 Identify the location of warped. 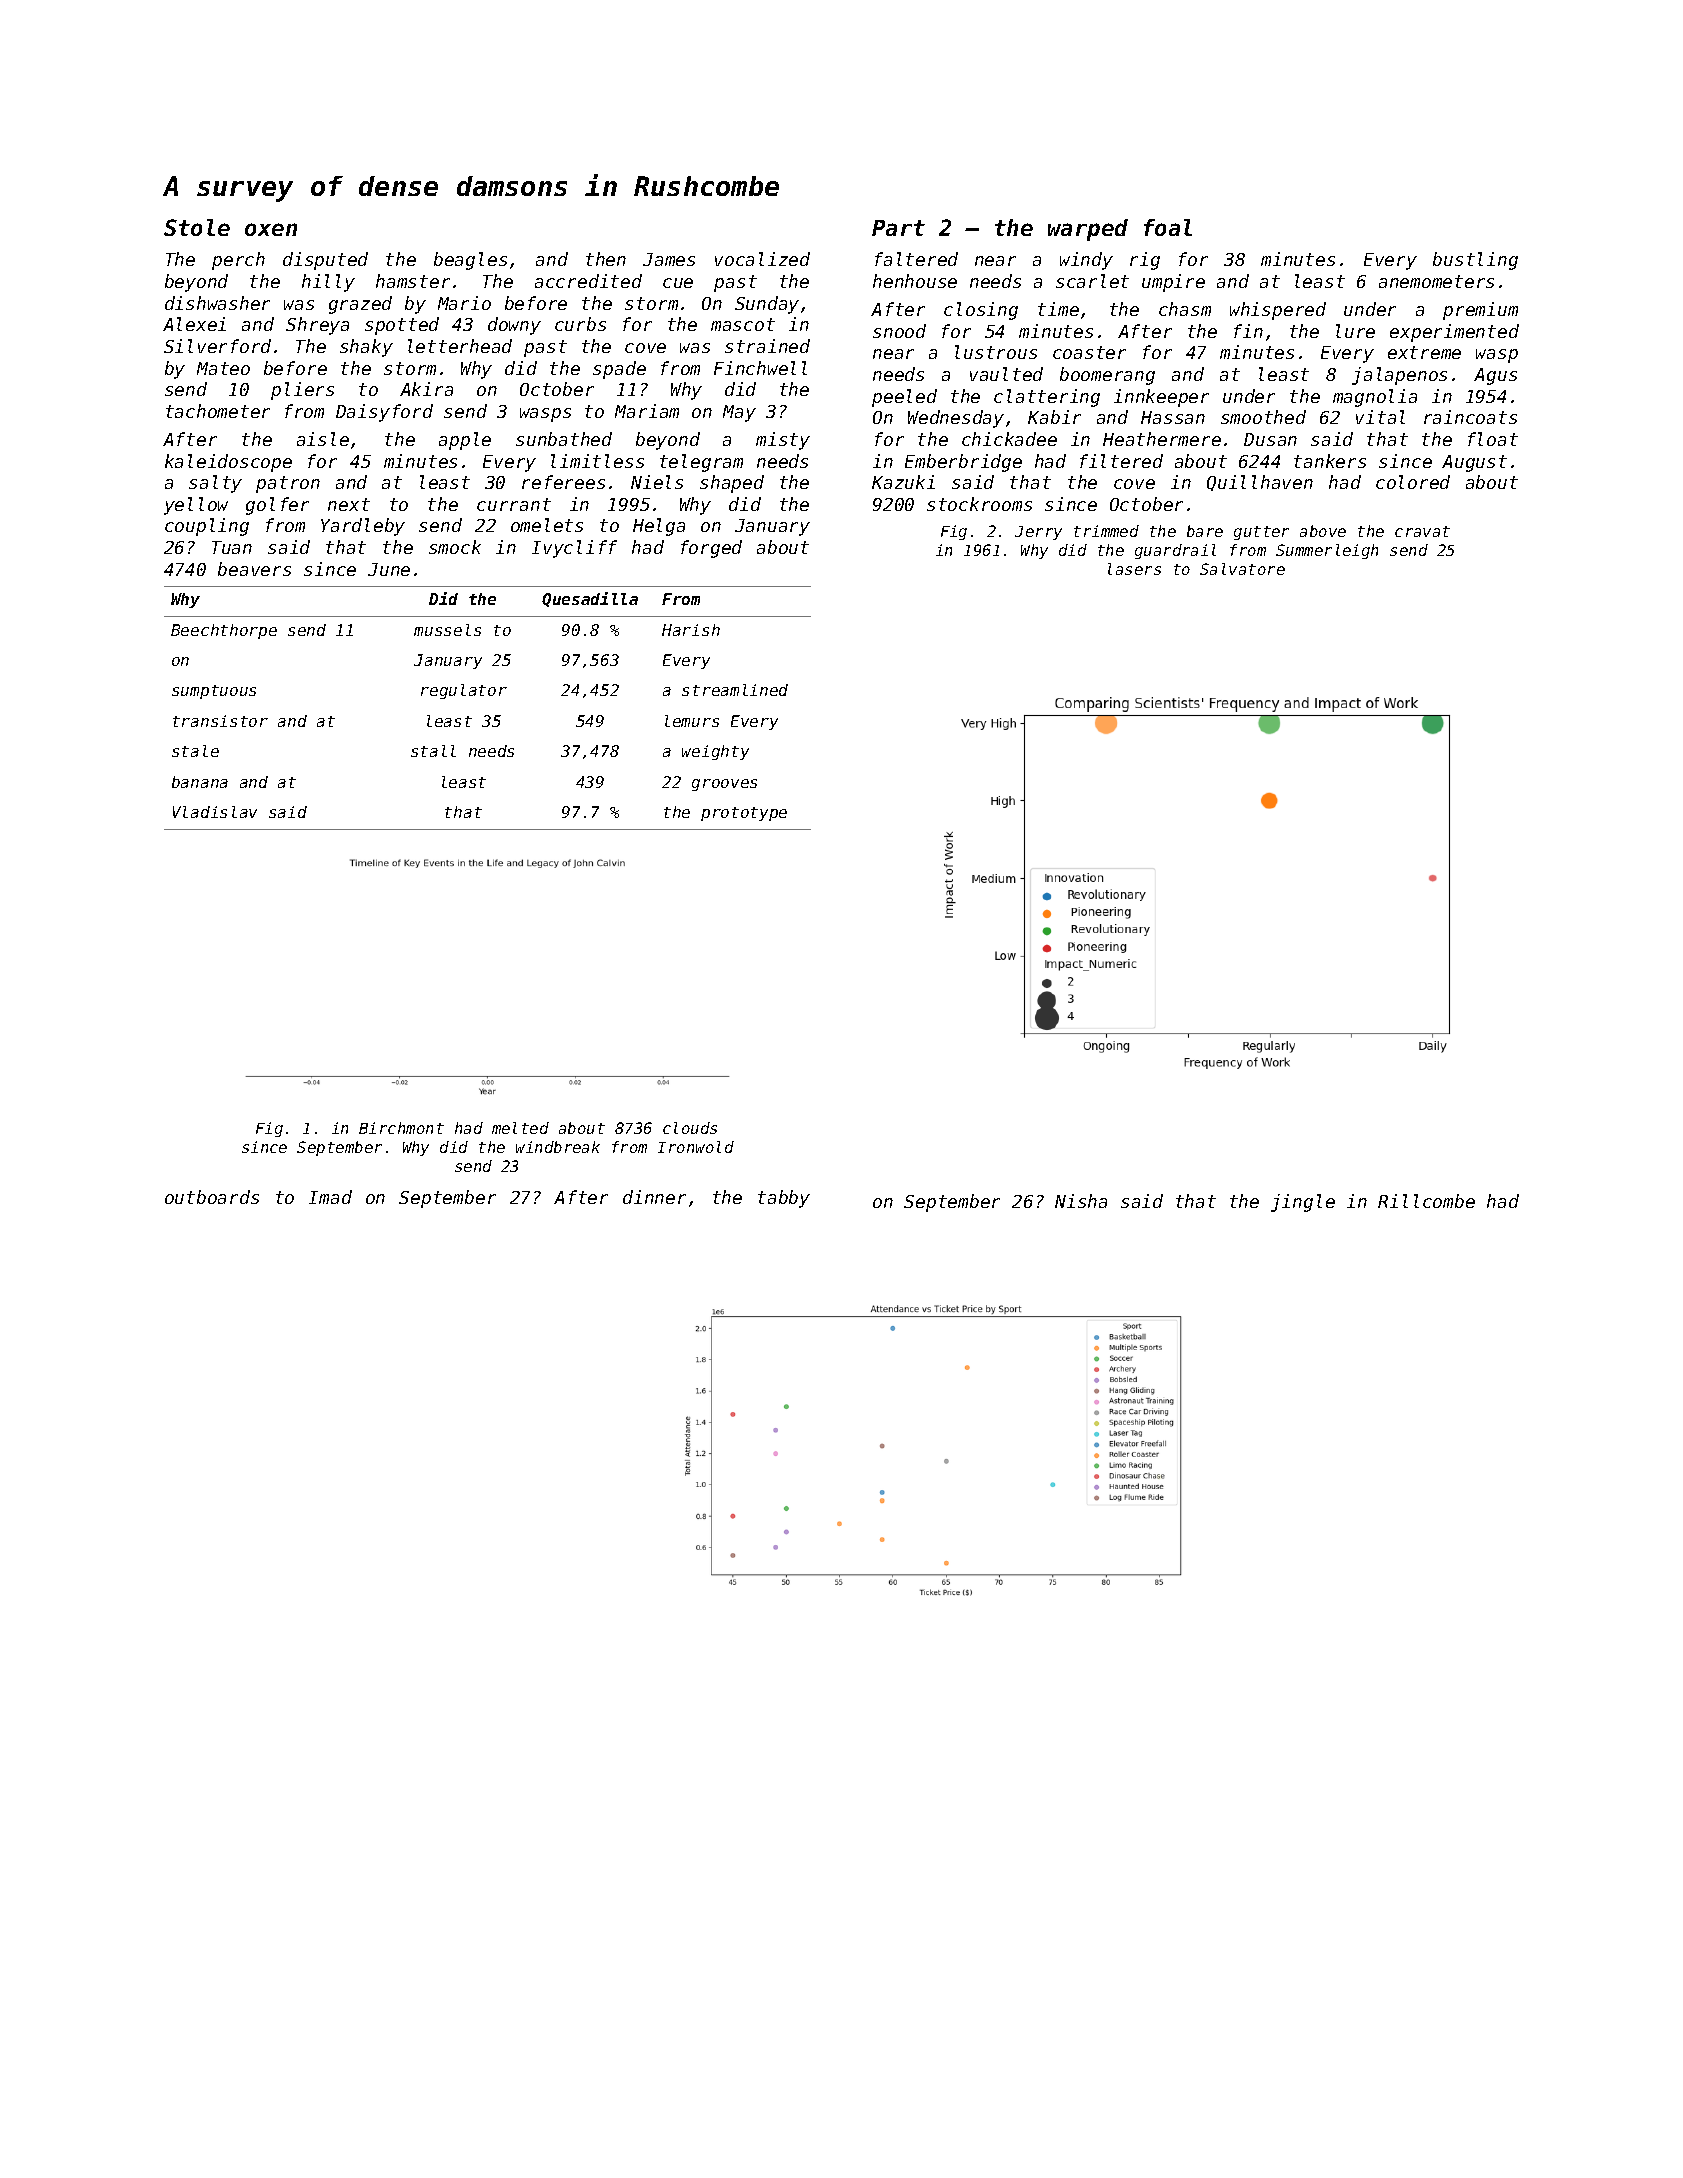
(1088, 230).
